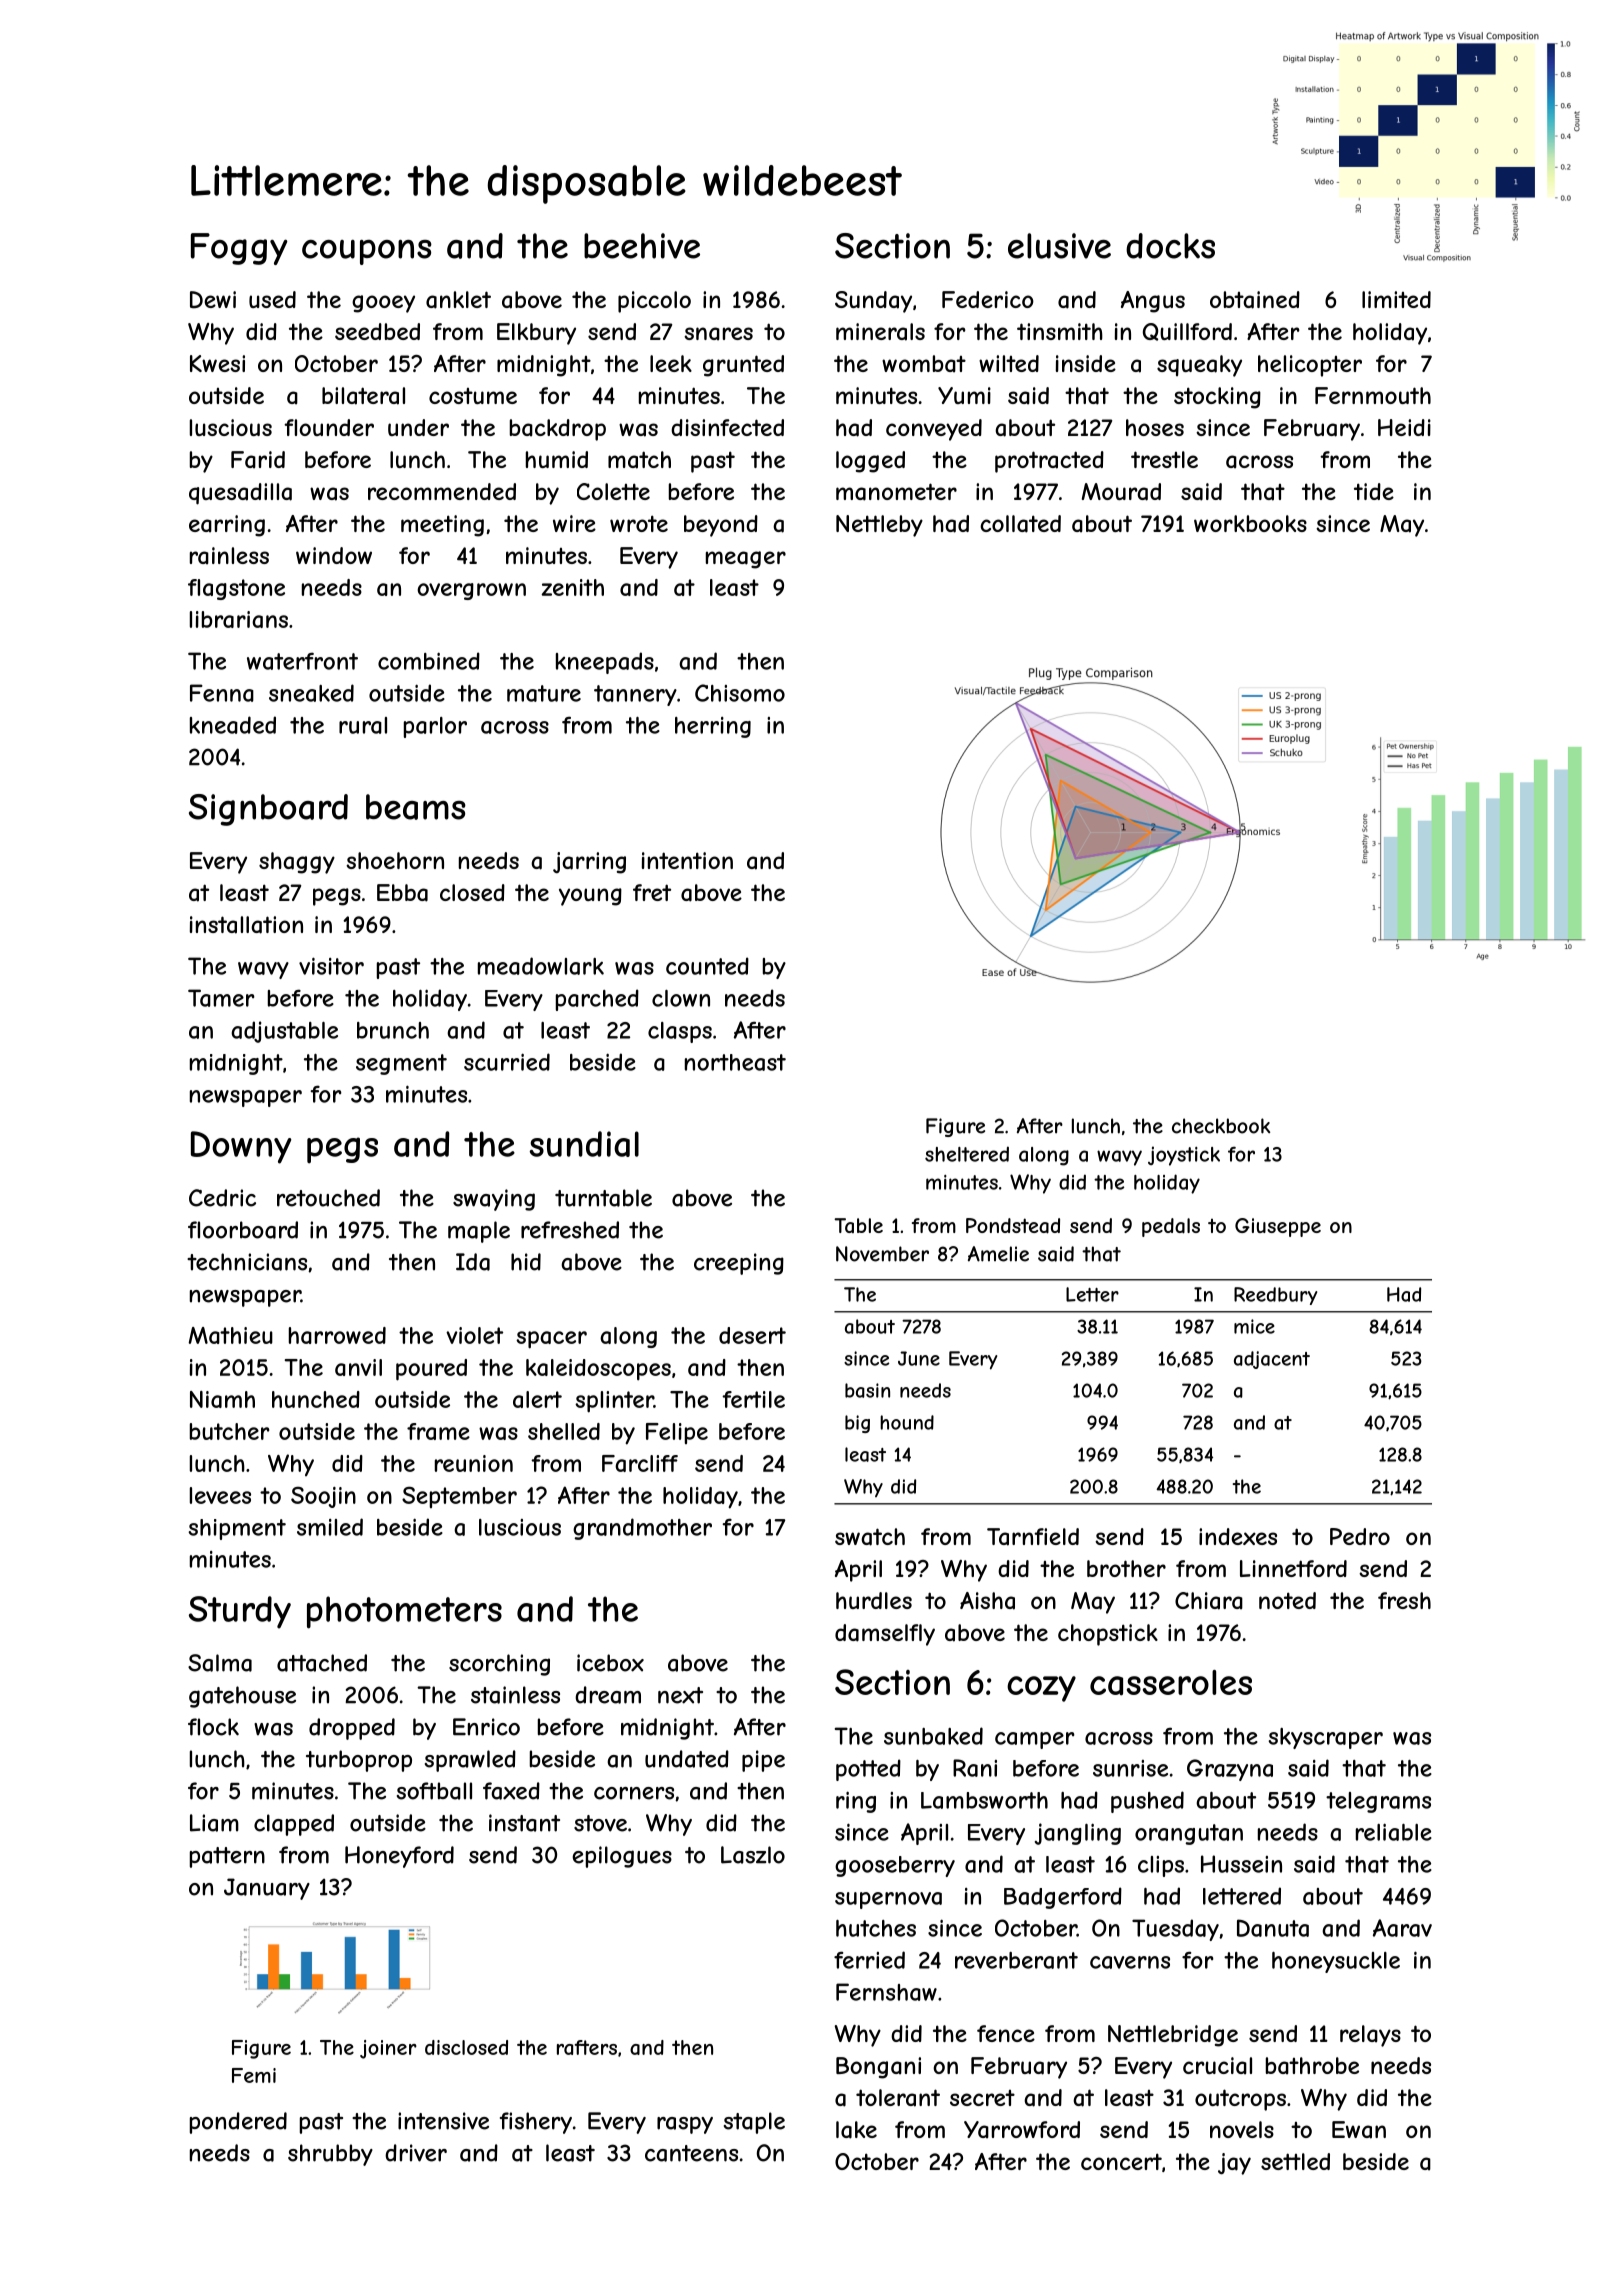 The image size is (1620, 2292). Describe the element at coordinates (222, 1399) in the page. I see `Niamh` at that location.
